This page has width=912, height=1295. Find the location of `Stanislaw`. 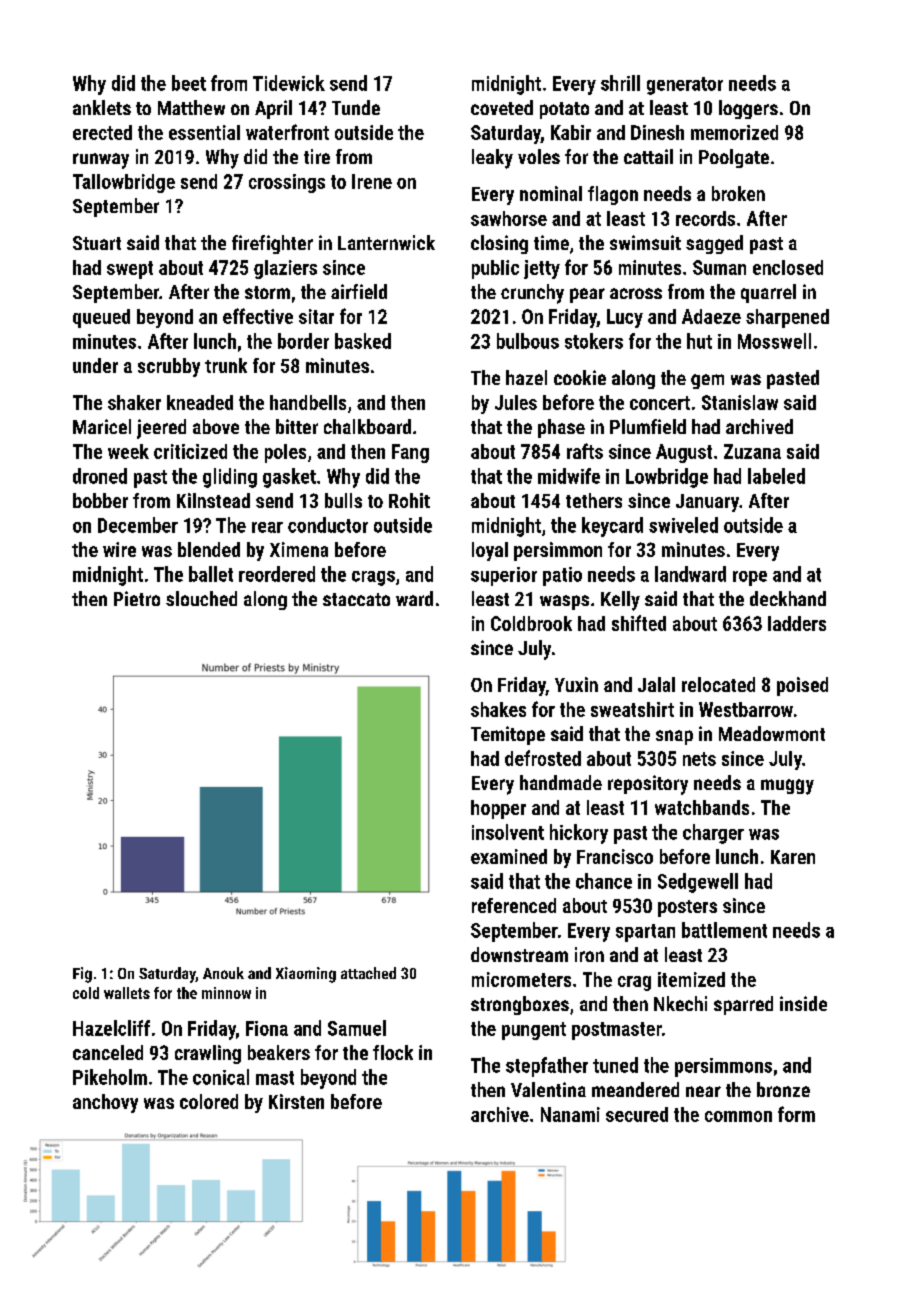

Stanislaw is located at coordinates (740, 402).
